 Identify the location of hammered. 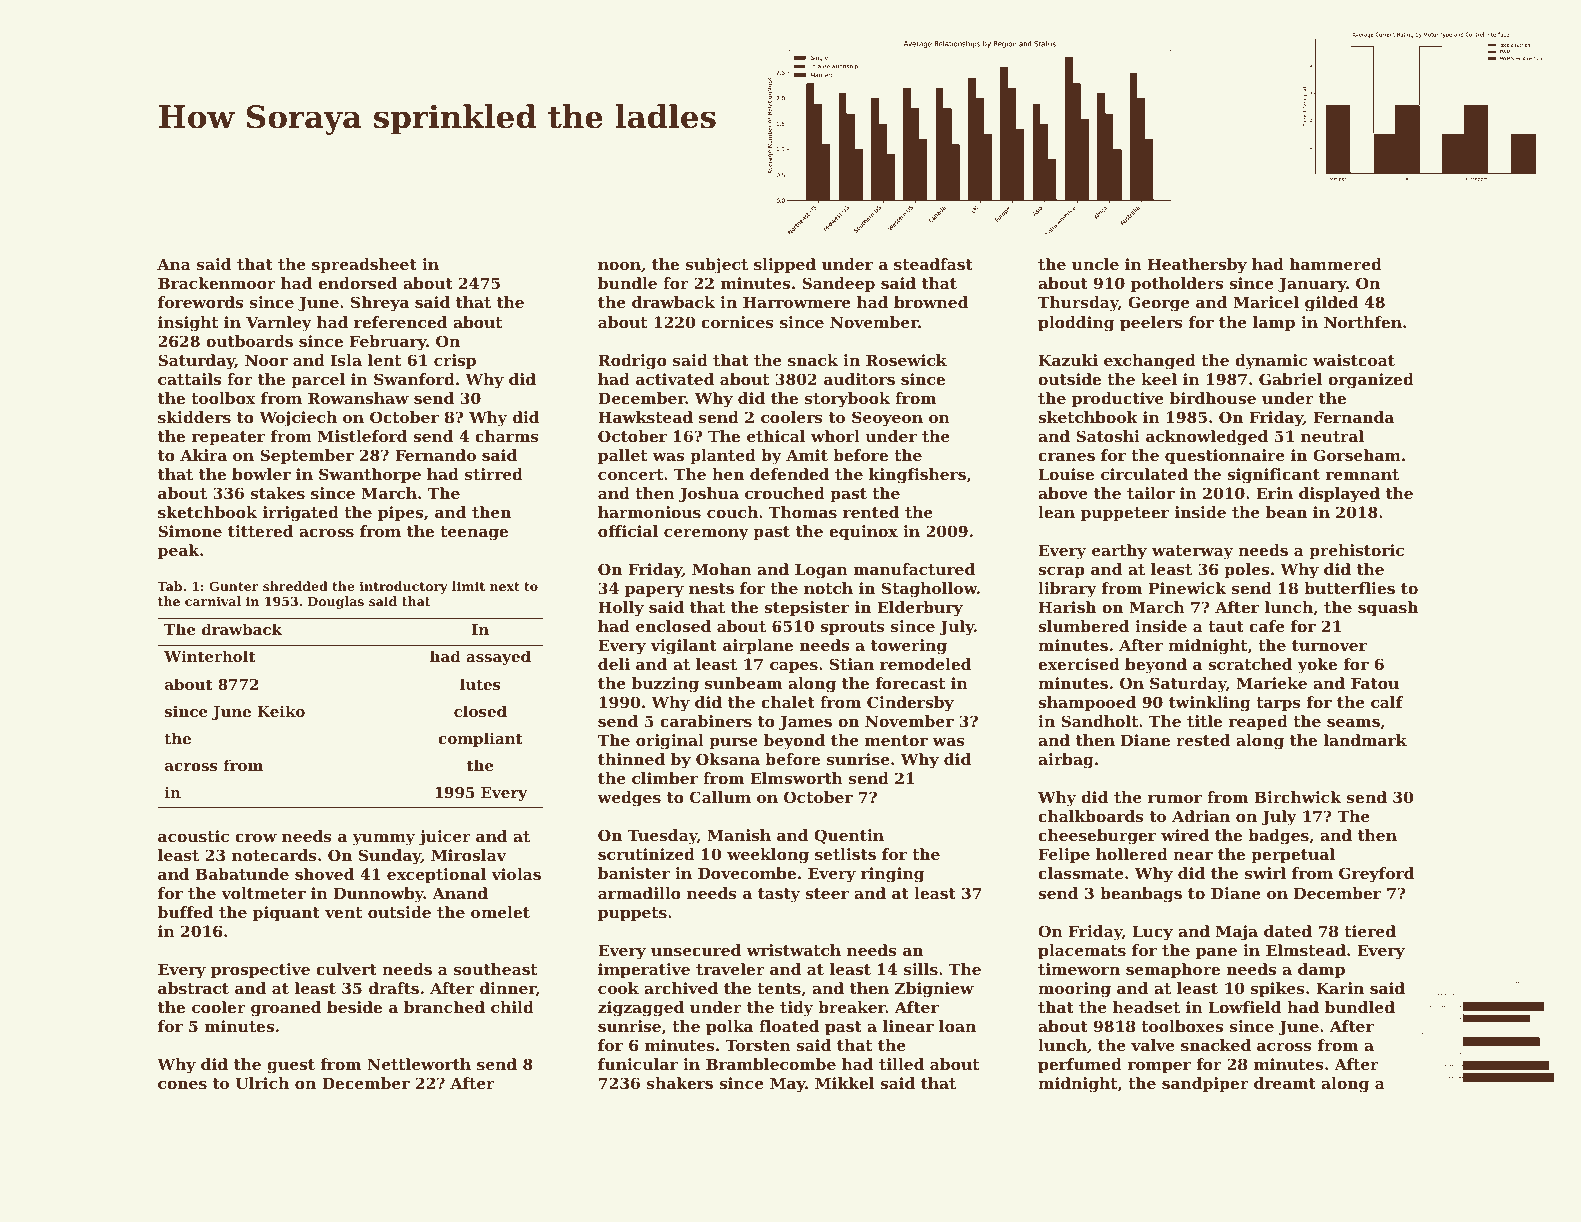
(1336, 264).
